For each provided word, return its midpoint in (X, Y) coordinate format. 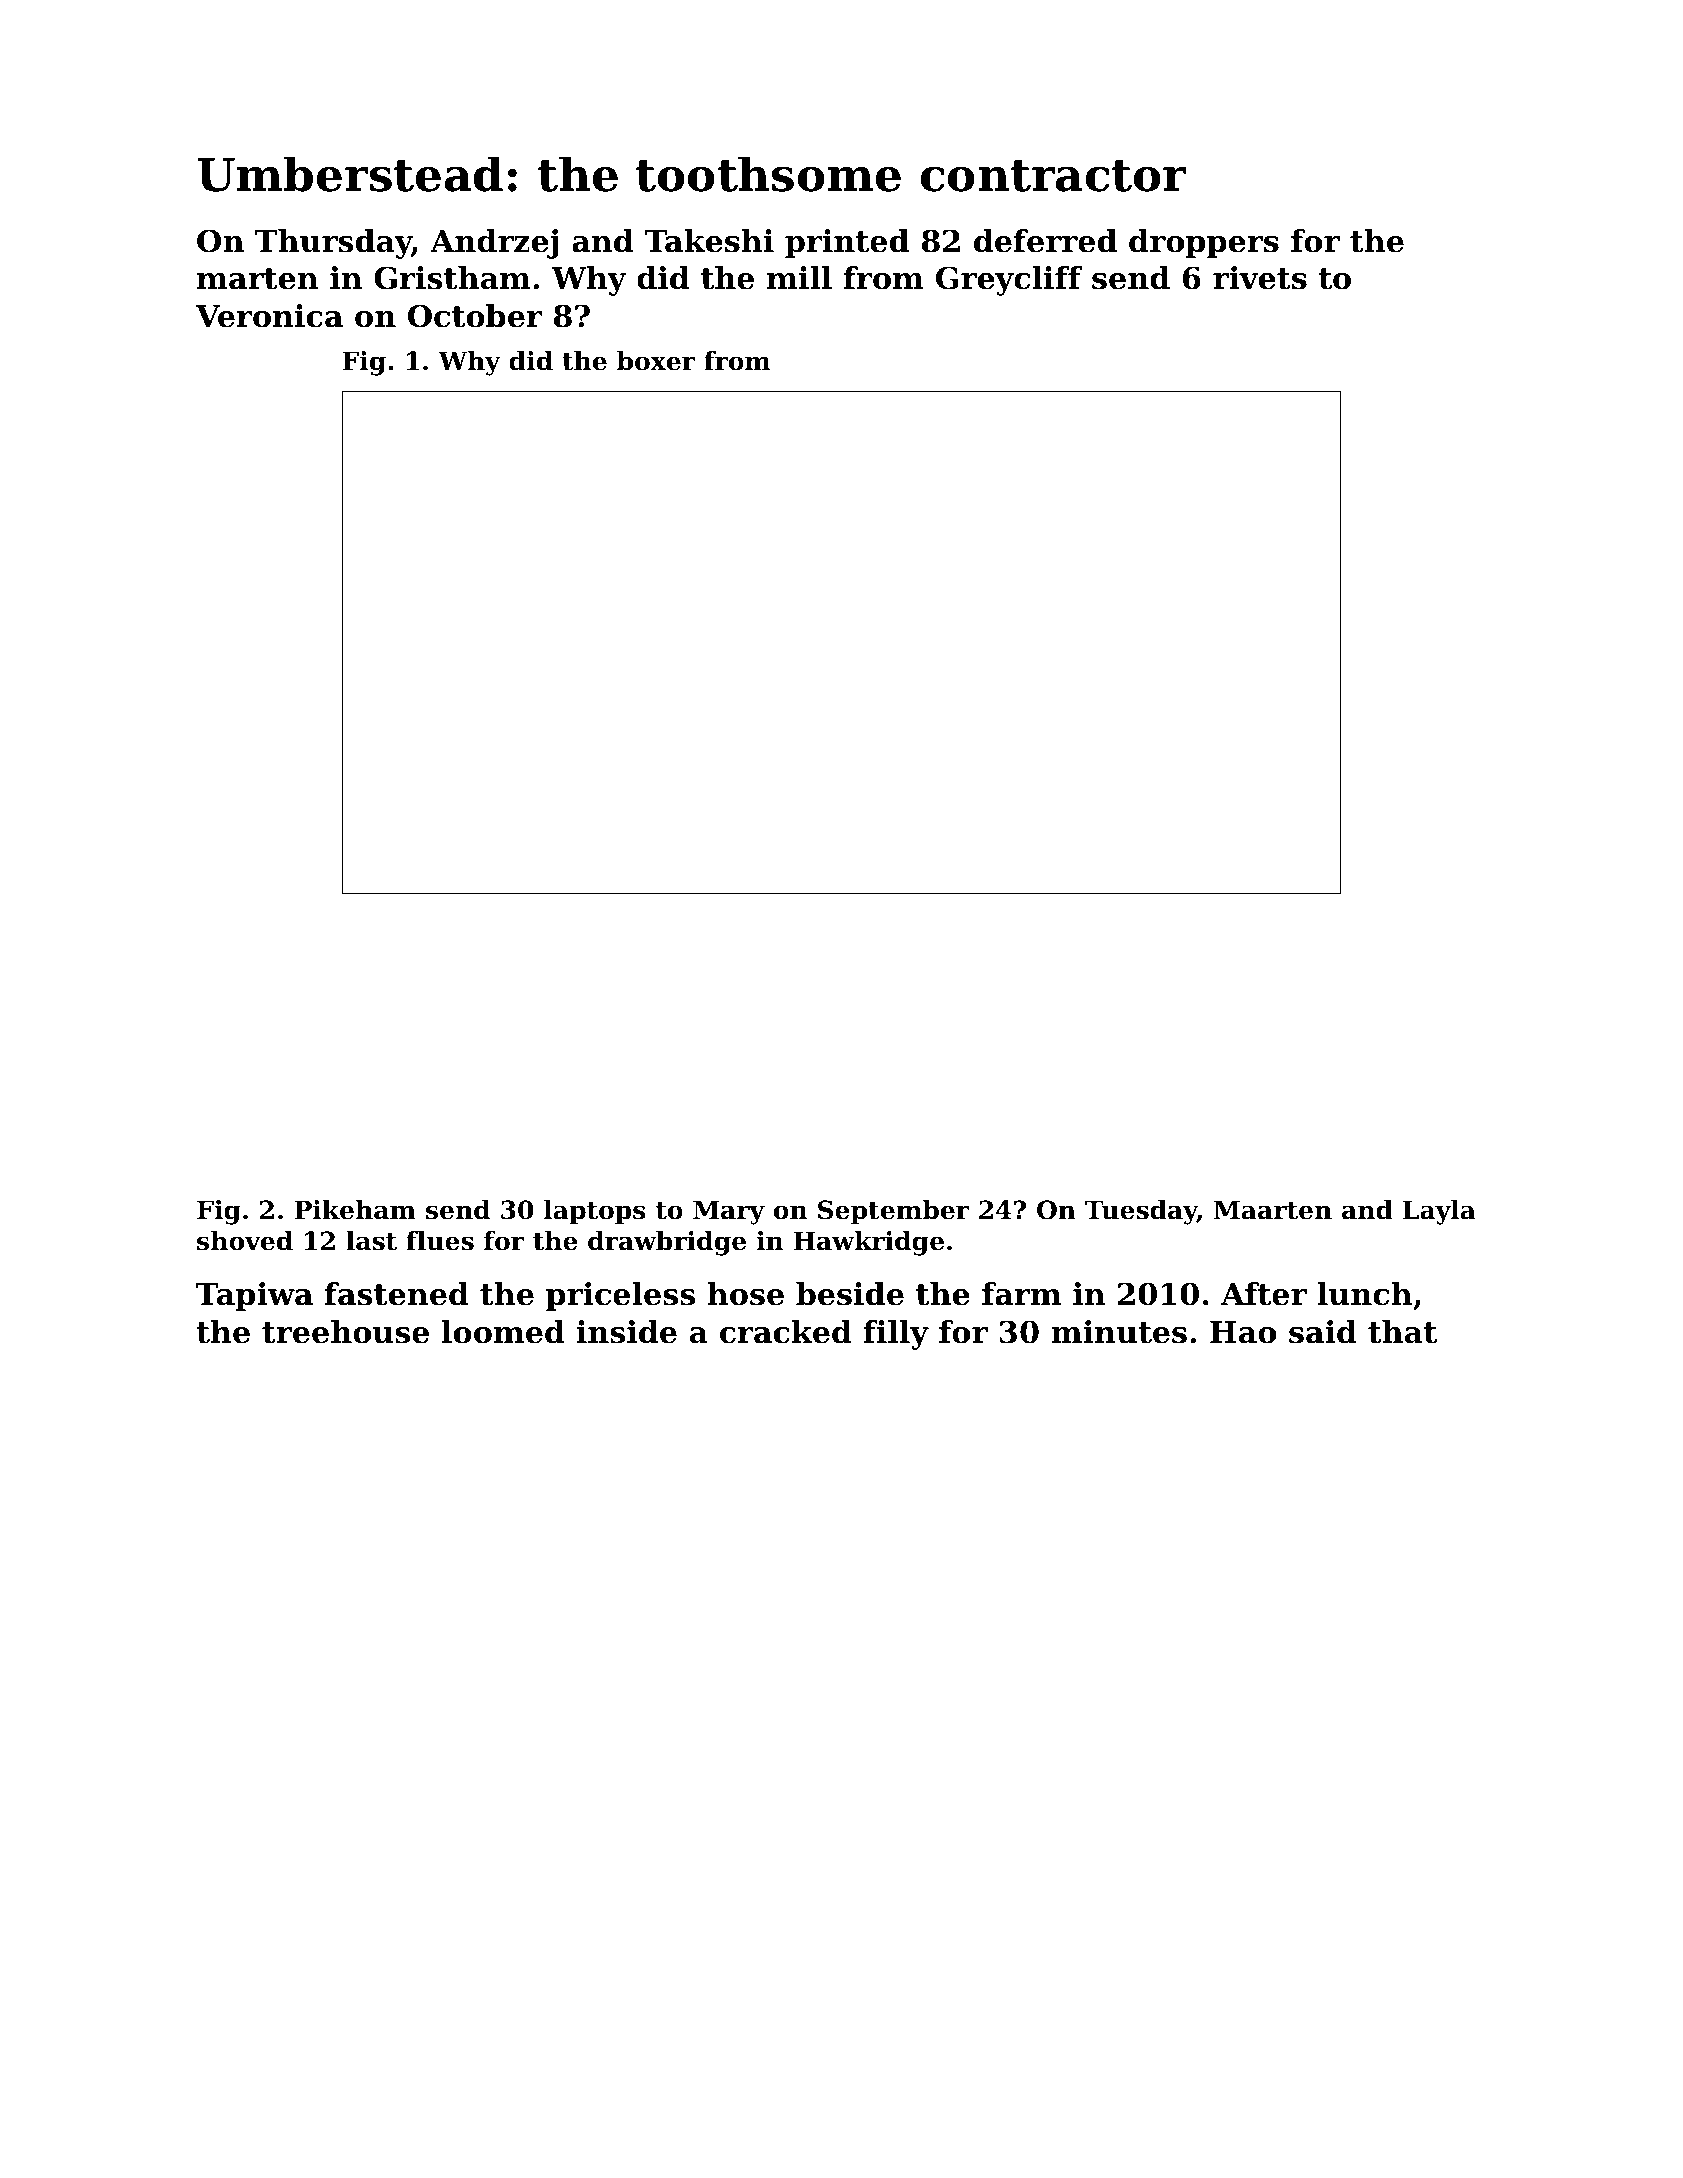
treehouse (345, 1332)
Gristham (452, 278)
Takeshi (709, 241)
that (1402, 1332)
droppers (1204, 244)
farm (1021, 1294)
